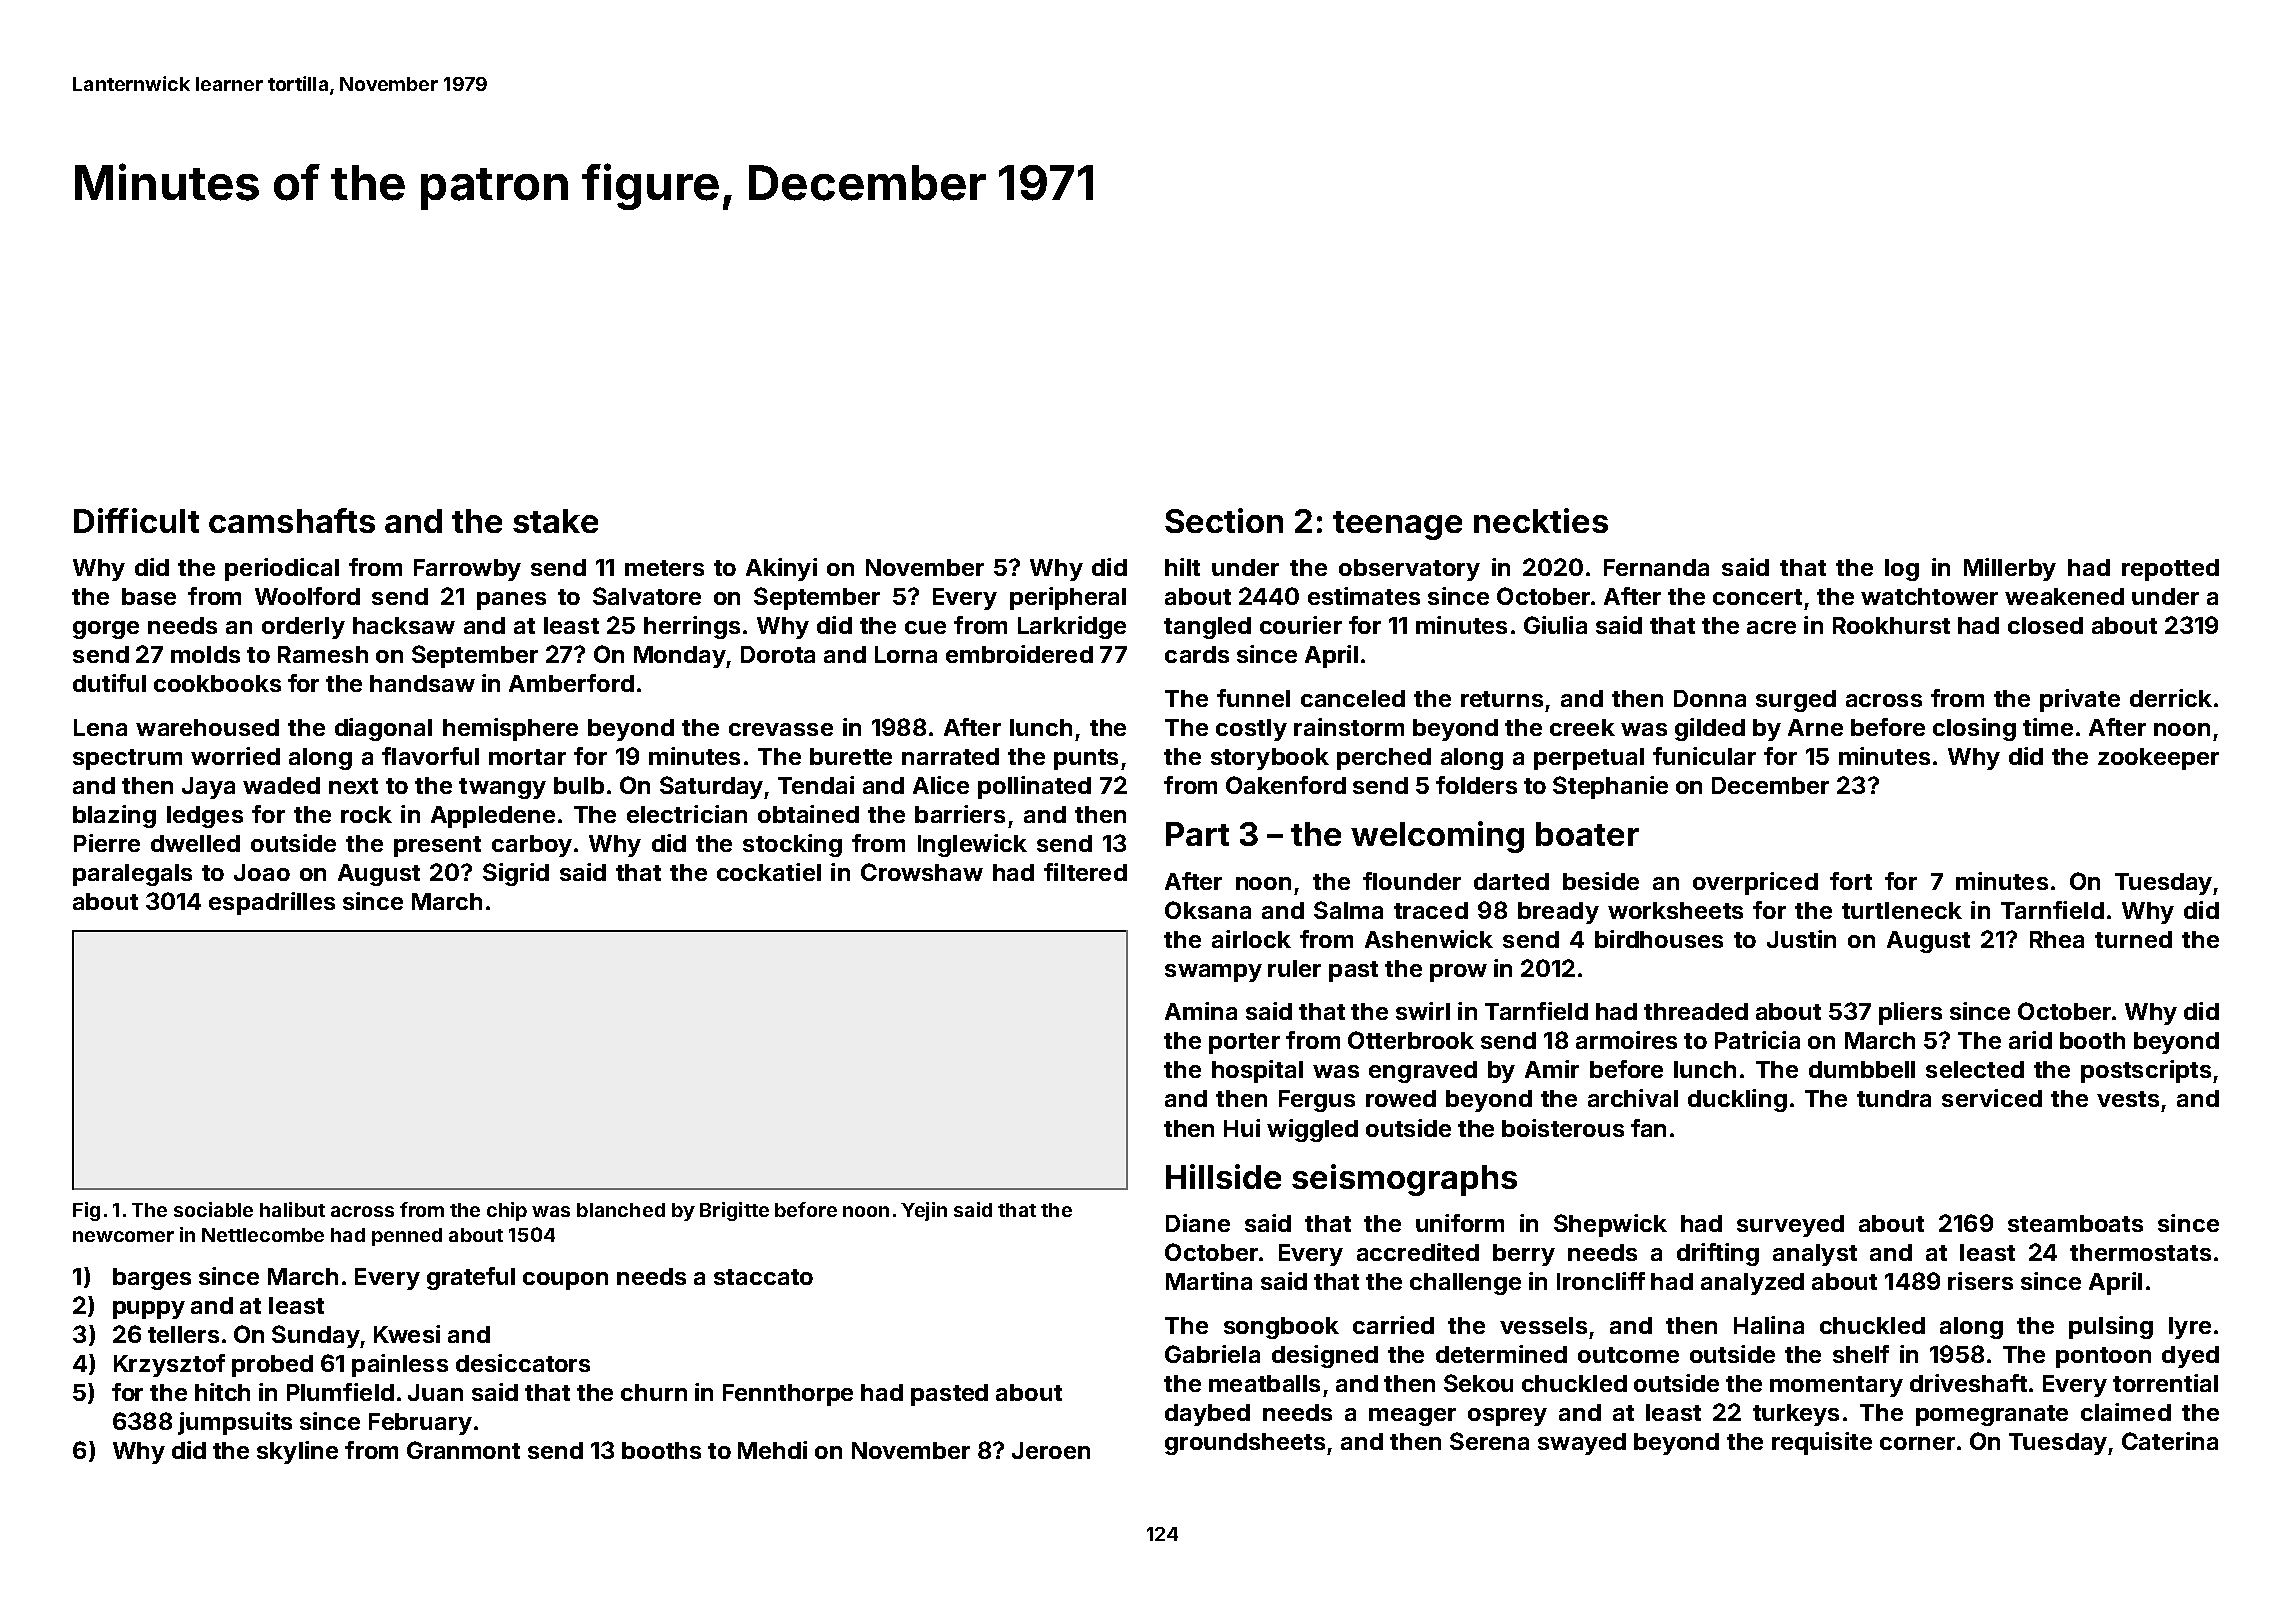 This image has height=1620, width=2292. Describe the element at coordinates (1085, 872) in the image. I see `filtered` at that location.
